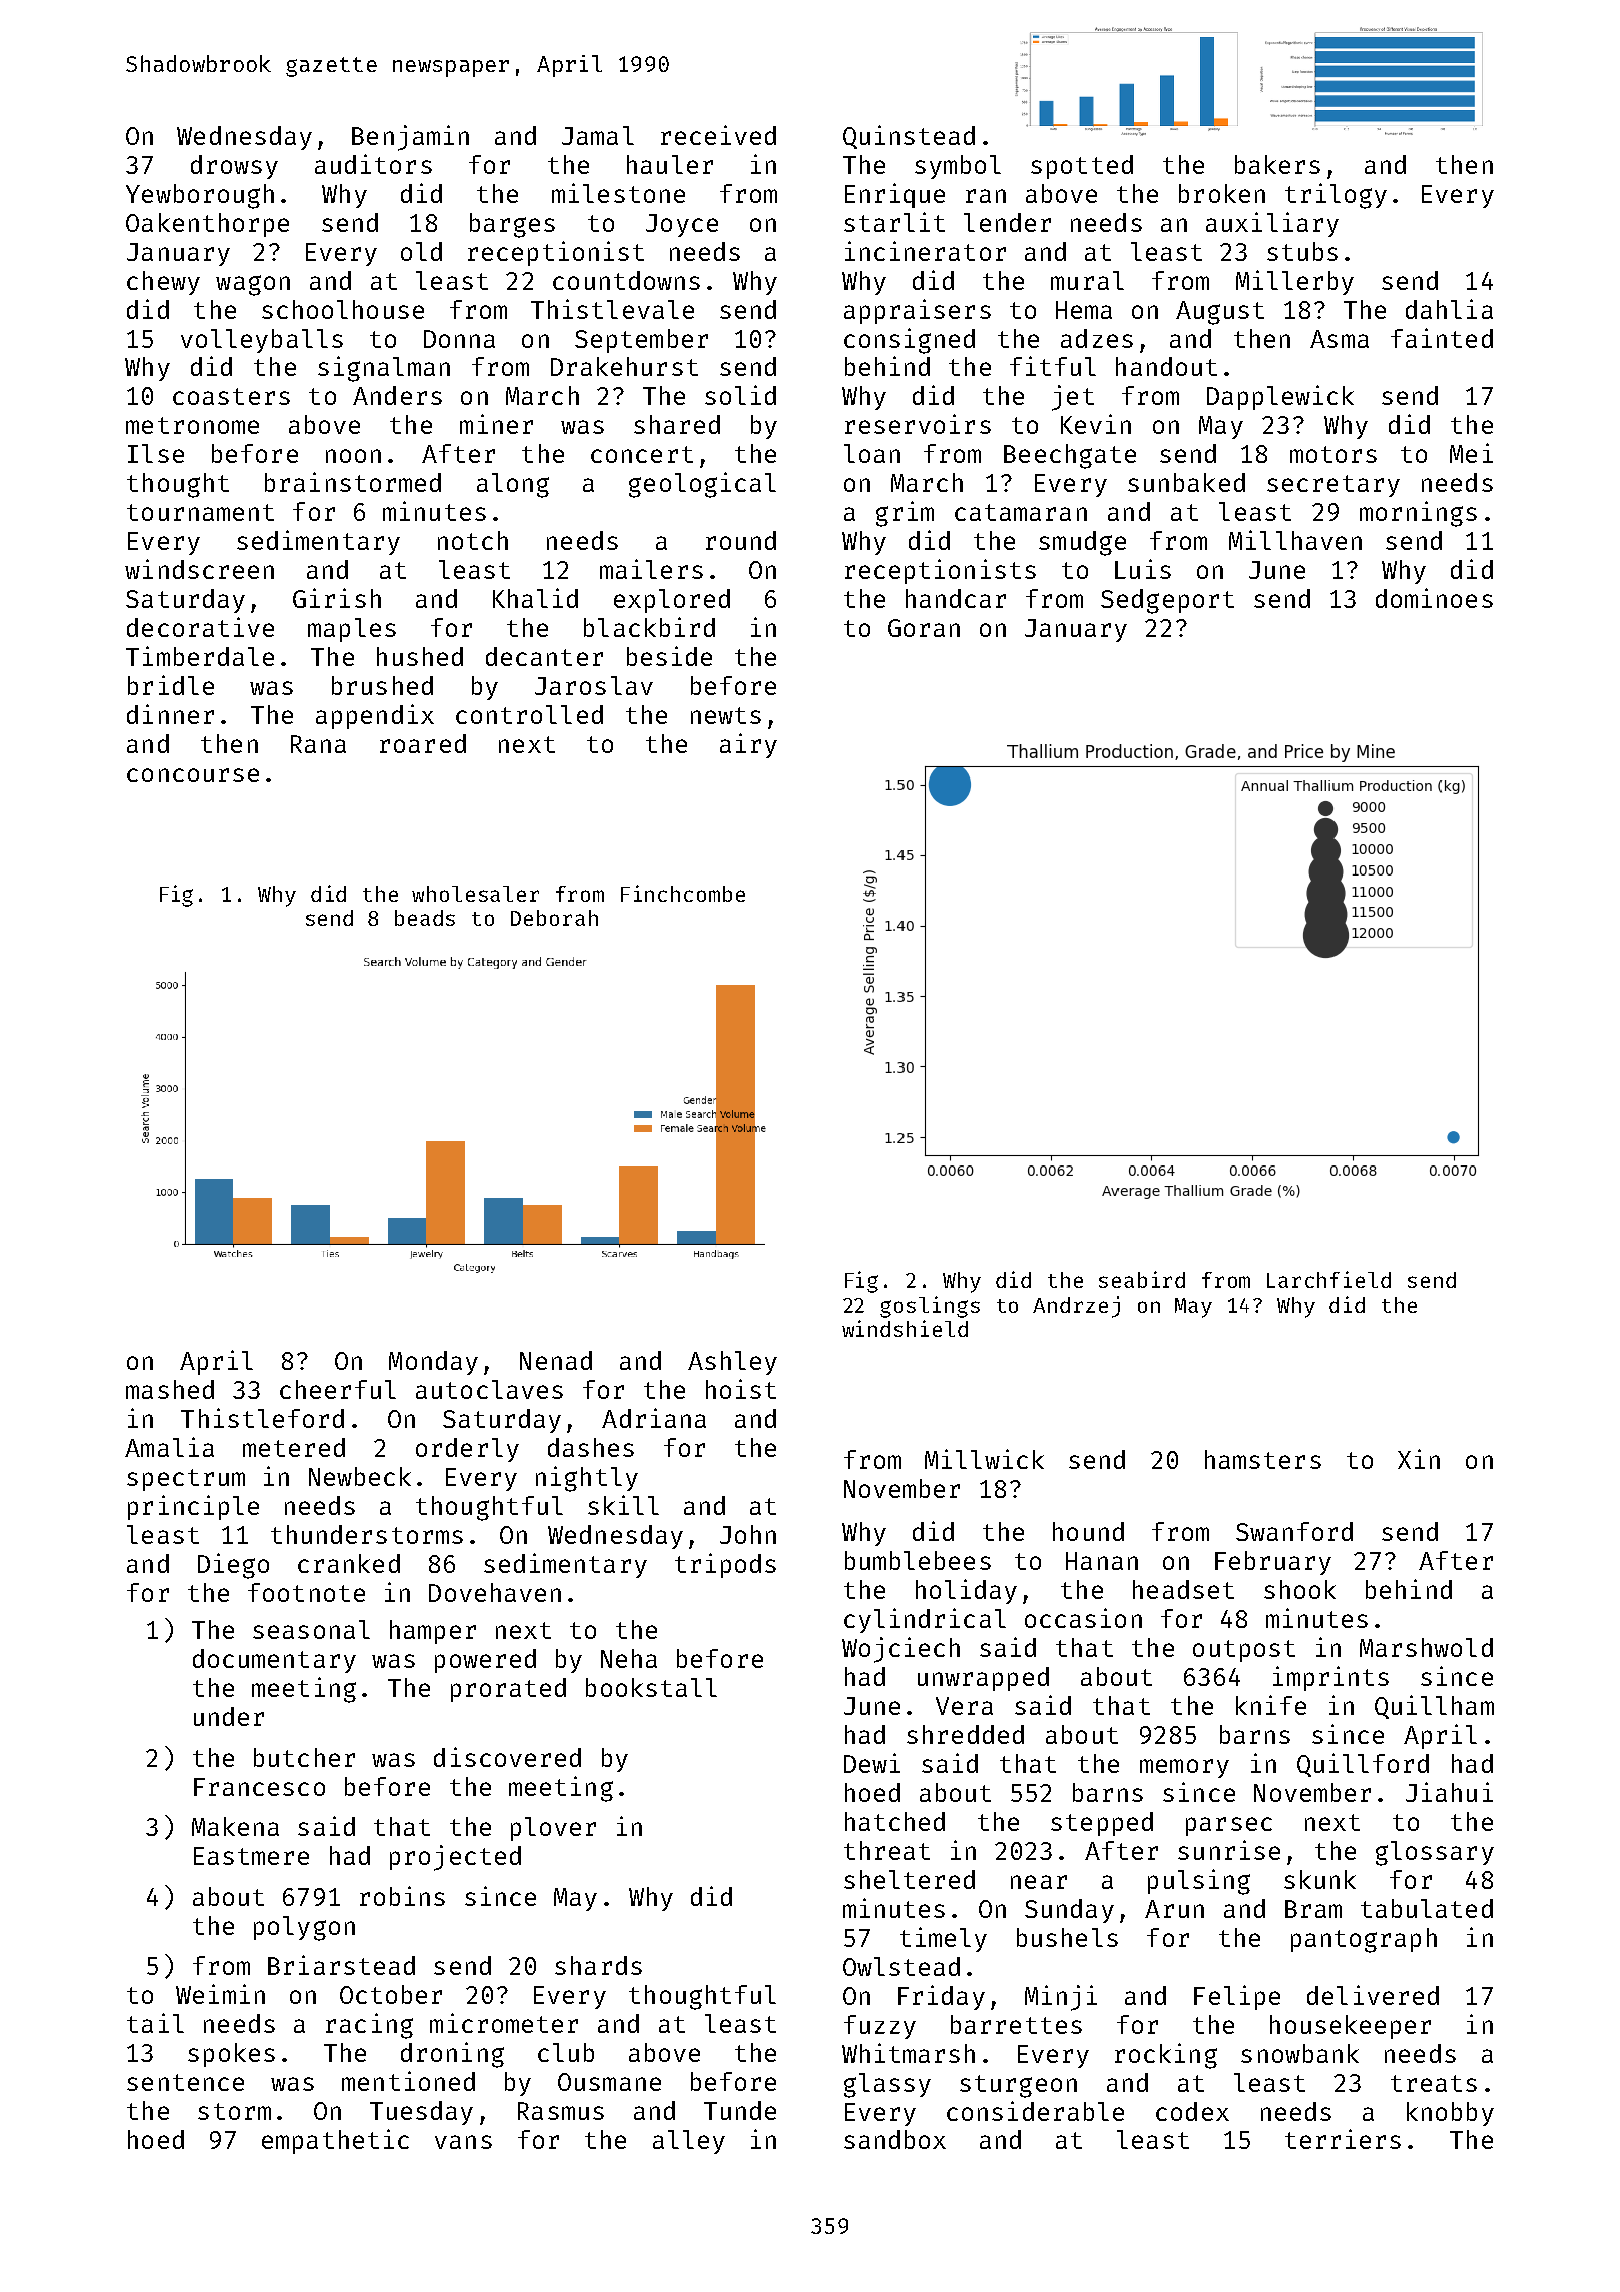  I want to click on fainted, so click(1442, 338).
